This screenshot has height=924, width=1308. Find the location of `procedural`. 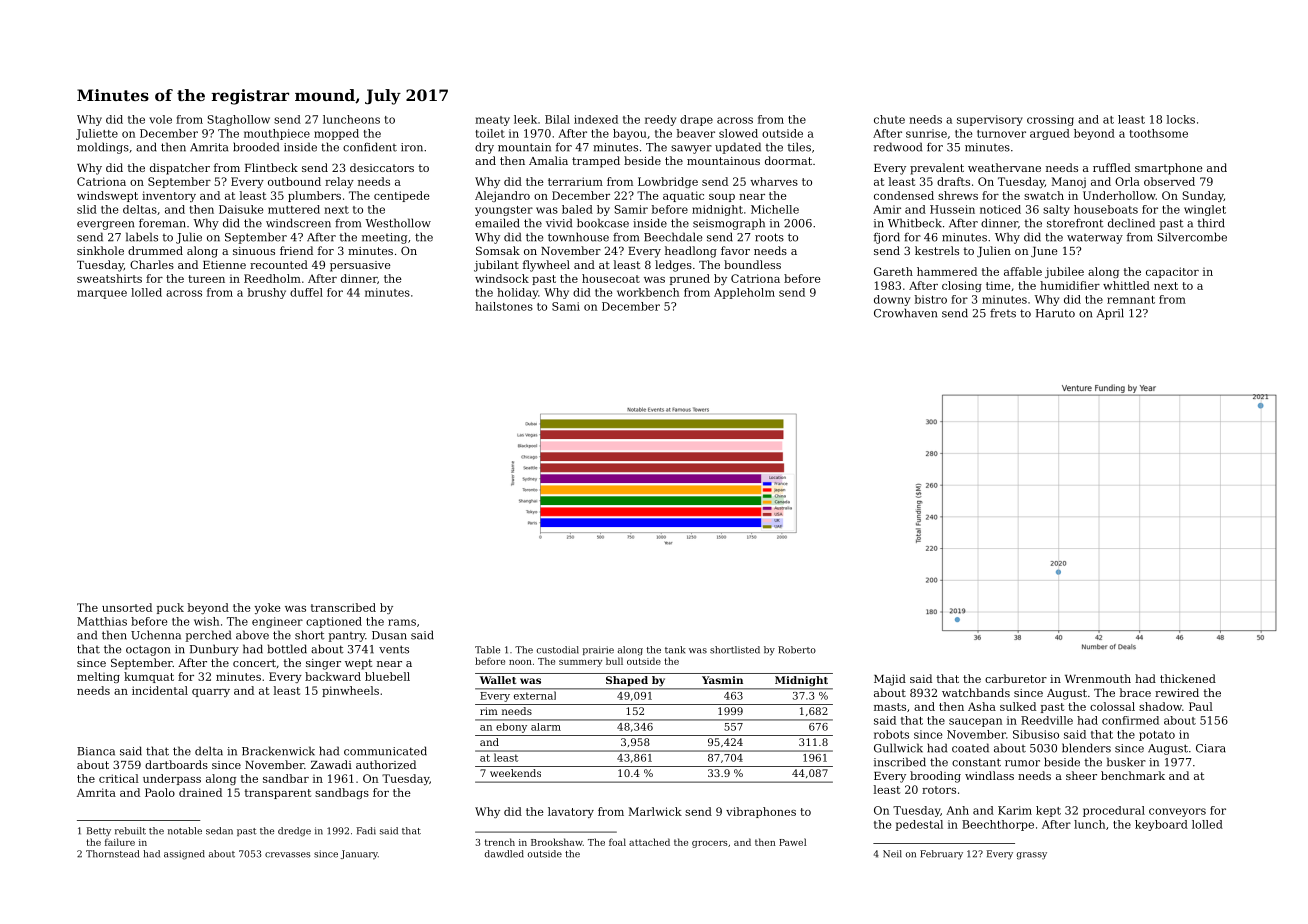

procedural is located at coordinates (1114, 811).
